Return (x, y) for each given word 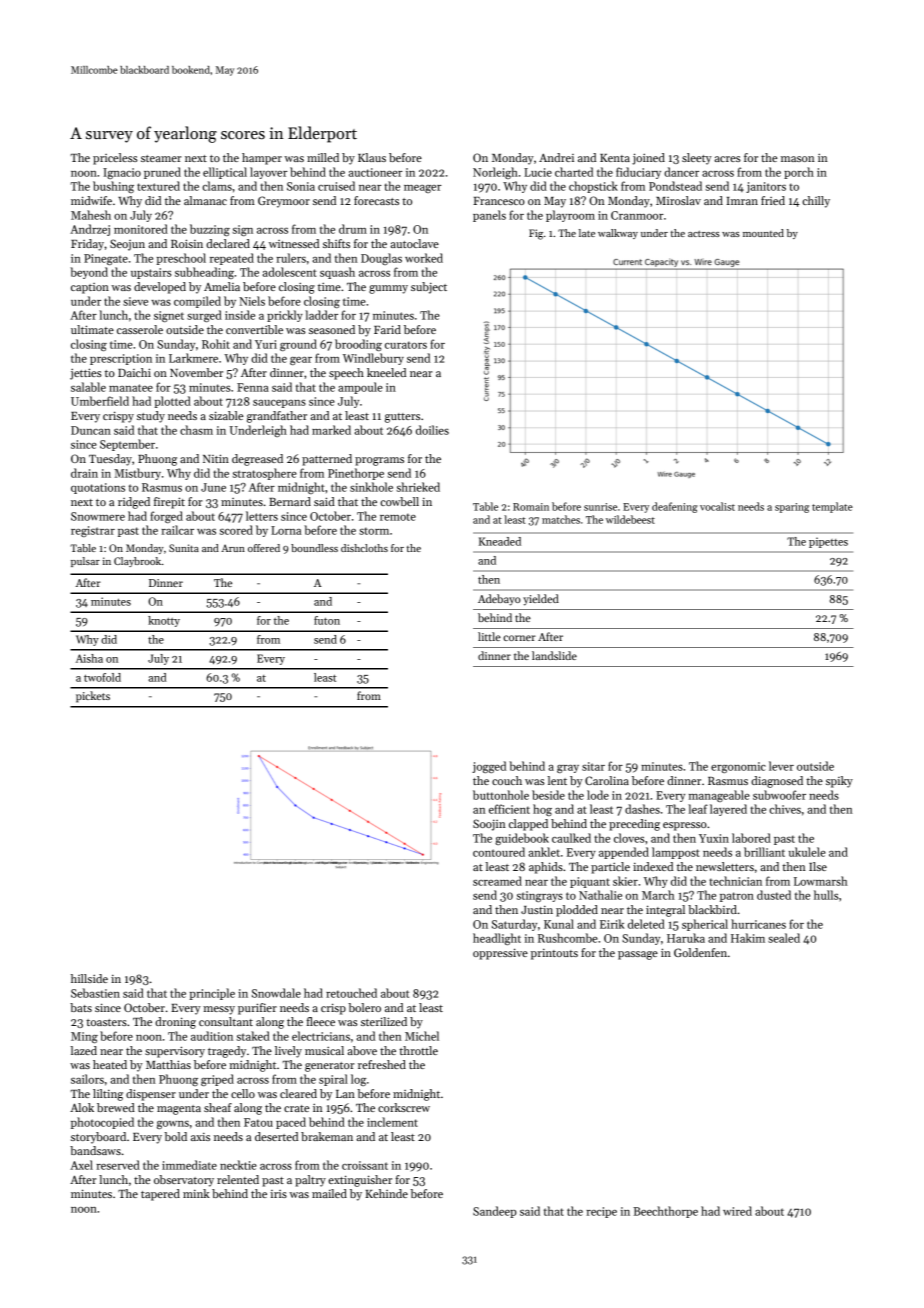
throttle (418, 1050)
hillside (89, 978)
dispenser (151, 1095)
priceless (115, 159)
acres (727, 159)
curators (406, 345)
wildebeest (630, 519)
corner (519, 638)
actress (704, 233)
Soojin (489, 825)
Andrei (556, 157)
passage (638, 955)
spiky (839, 782)
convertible (254, 329)
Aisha (89, 658)
